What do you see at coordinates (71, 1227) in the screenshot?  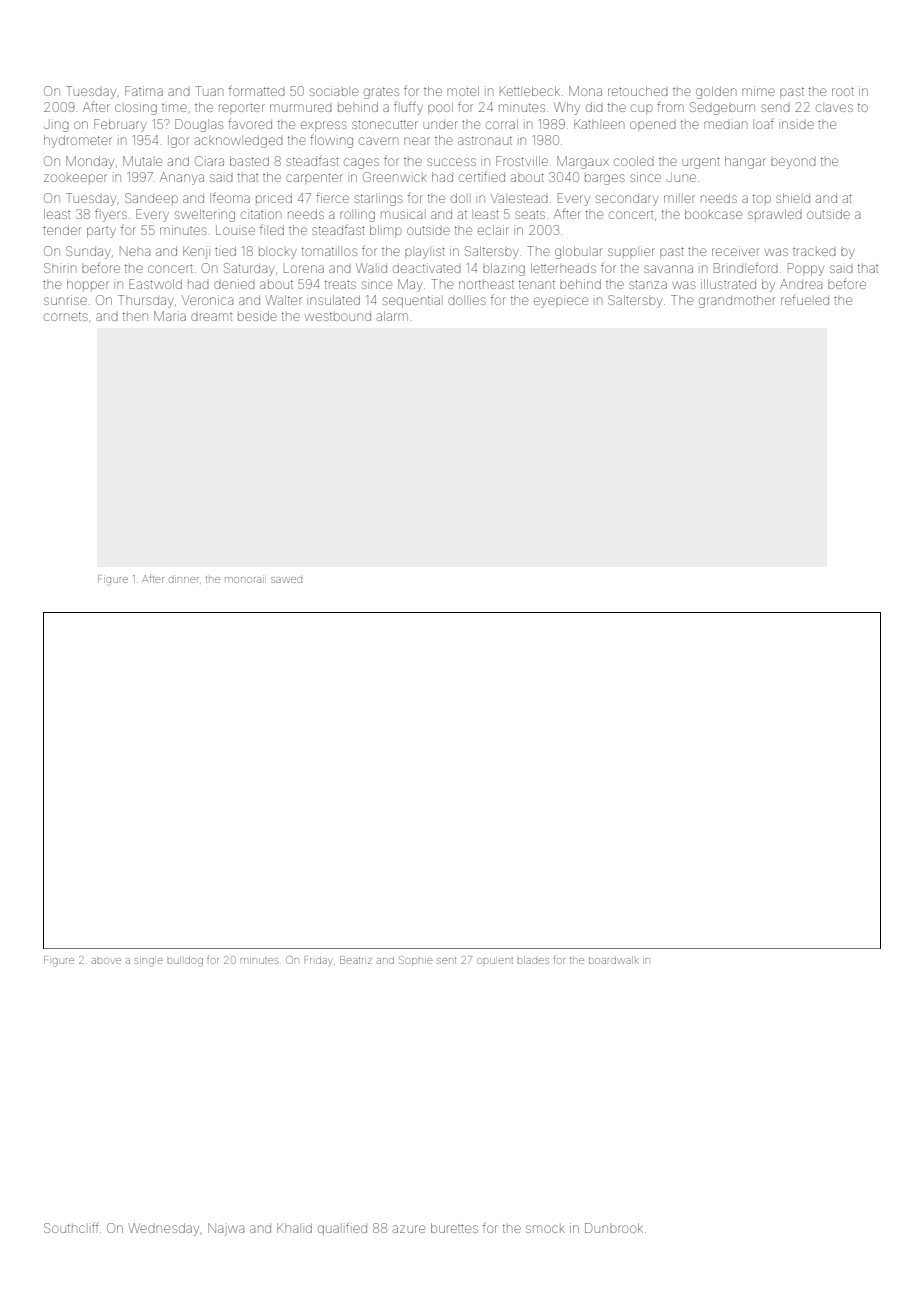 I see `Southcliff` at bounding box center [71, 1227].
